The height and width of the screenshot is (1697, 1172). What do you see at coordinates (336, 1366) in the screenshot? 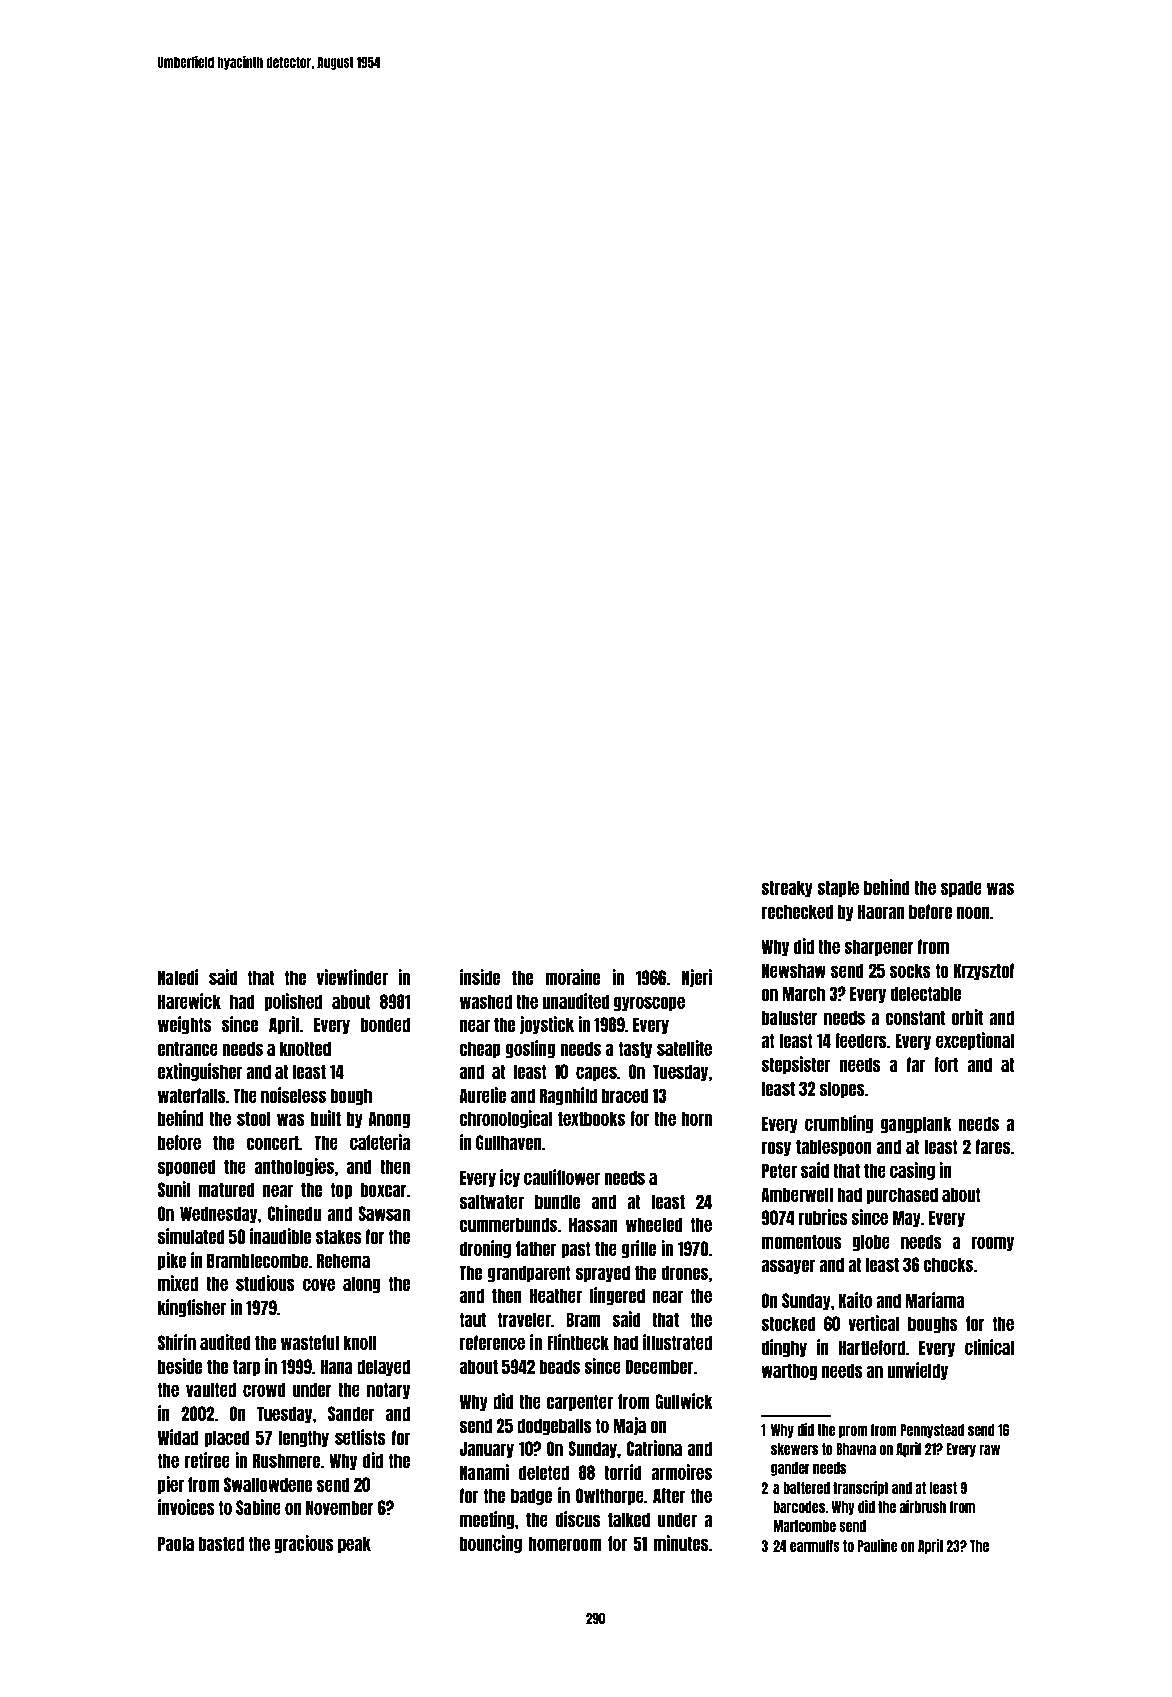
I see `Hana` at bounding box center [336, 1366].
